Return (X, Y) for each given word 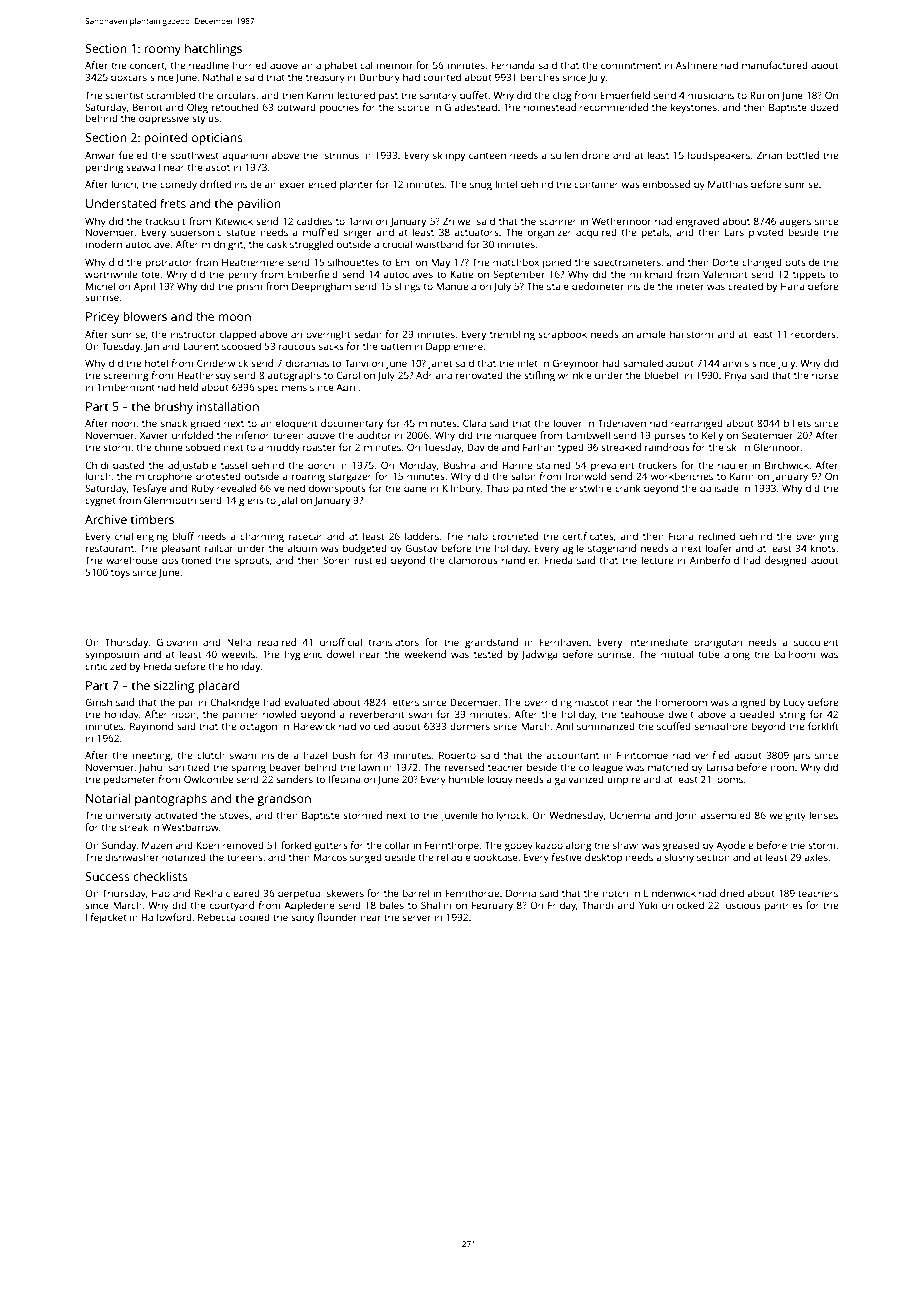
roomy (162, 51)
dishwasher (132, 857)
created (745, 286)
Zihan (769, 155)
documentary (352, 424)
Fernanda (513, 65)
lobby (500, 780)
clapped (238, 335)
